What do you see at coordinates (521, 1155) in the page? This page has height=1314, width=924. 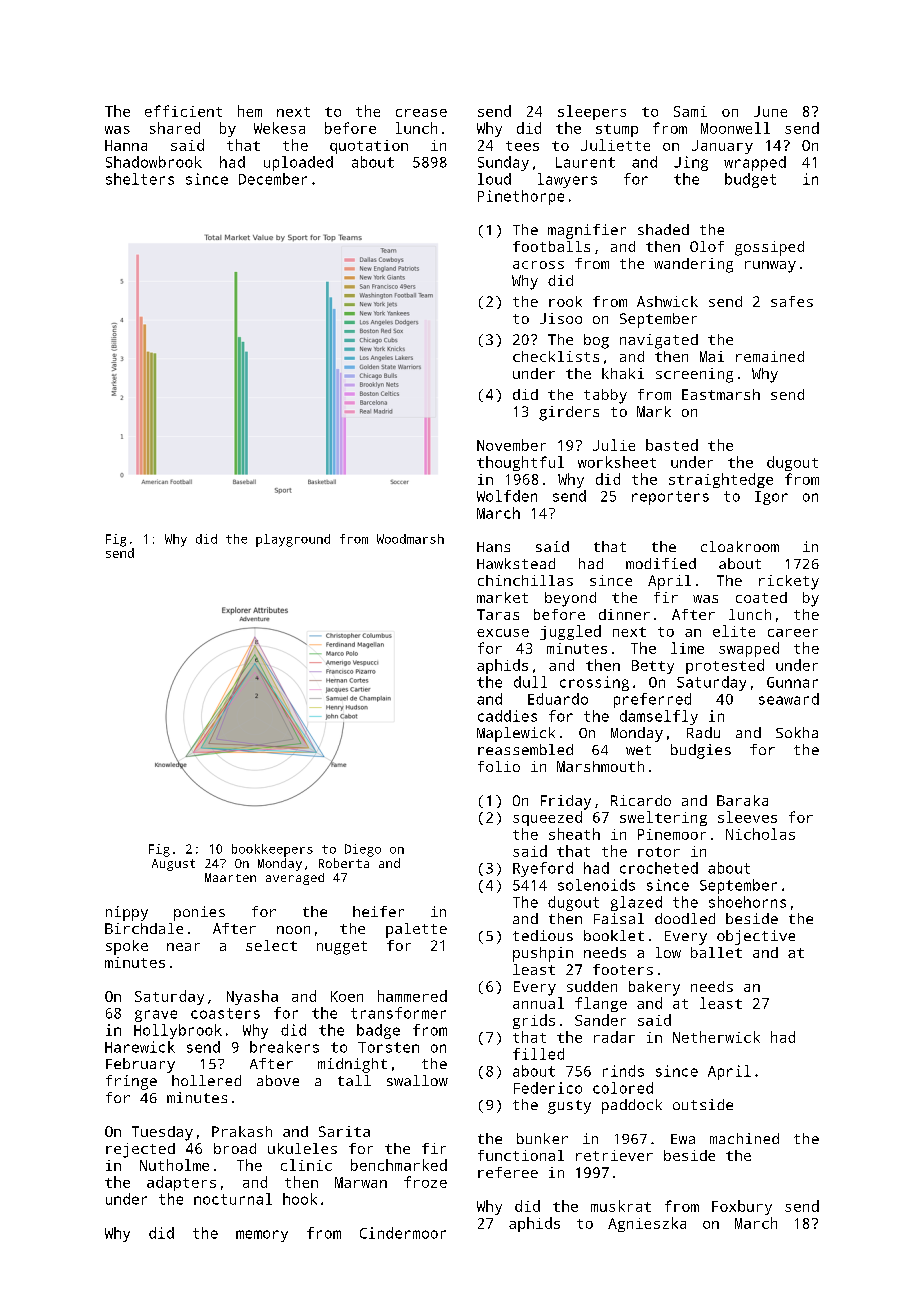 I see `functional` at bounding box center [521, 1155].
